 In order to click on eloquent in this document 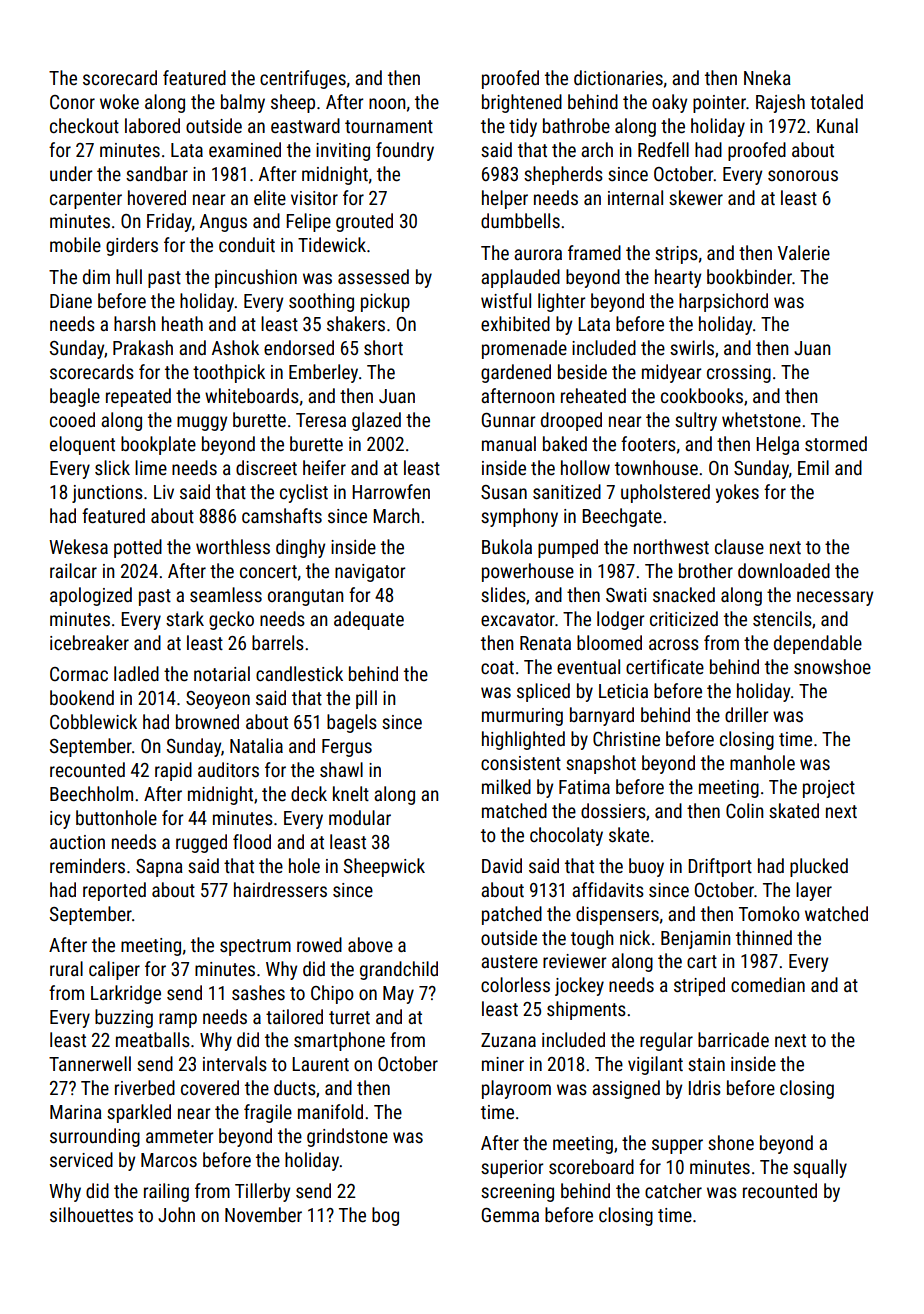, I will do `click(82, 445)`.
